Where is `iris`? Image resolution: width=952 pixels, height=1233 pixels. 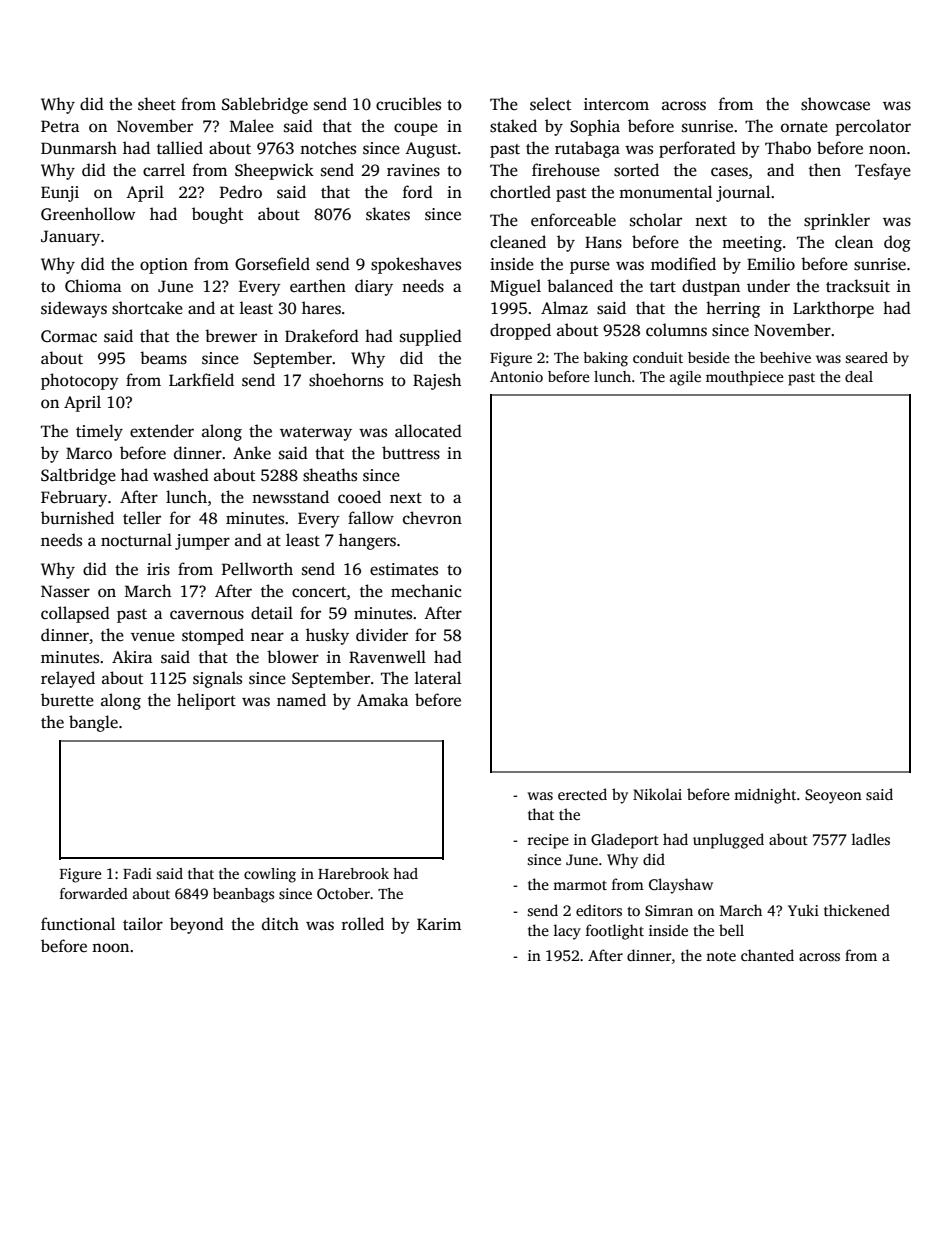 iris is located at coordinates (158, 569).
